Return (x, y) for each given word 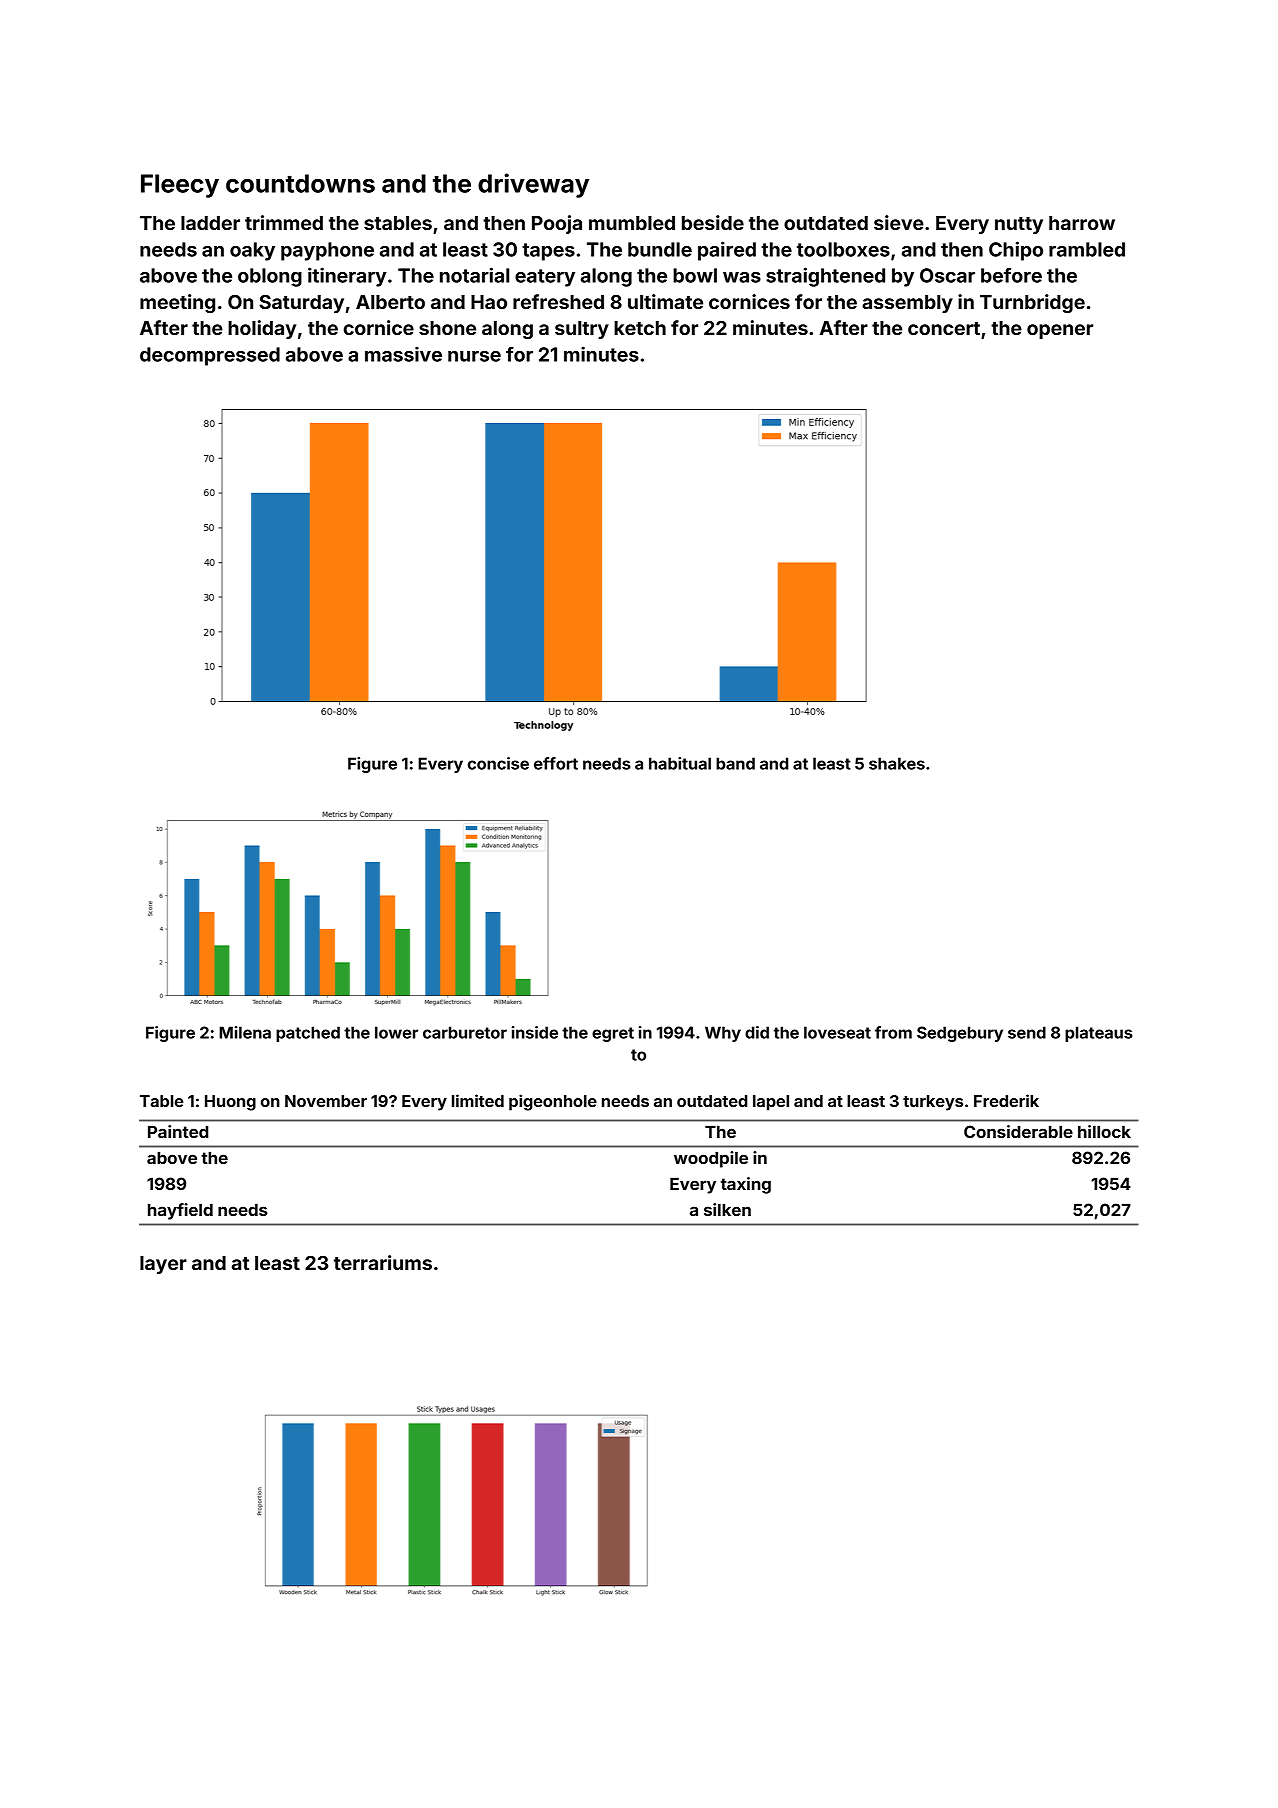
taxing (746, 1185)
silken (727, 1209)
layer (163, 1265)
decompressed (210, 356)
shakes (897, 763)
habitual (680, 763)
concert (944, 328)
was (742, 277)
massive (403, 354)
